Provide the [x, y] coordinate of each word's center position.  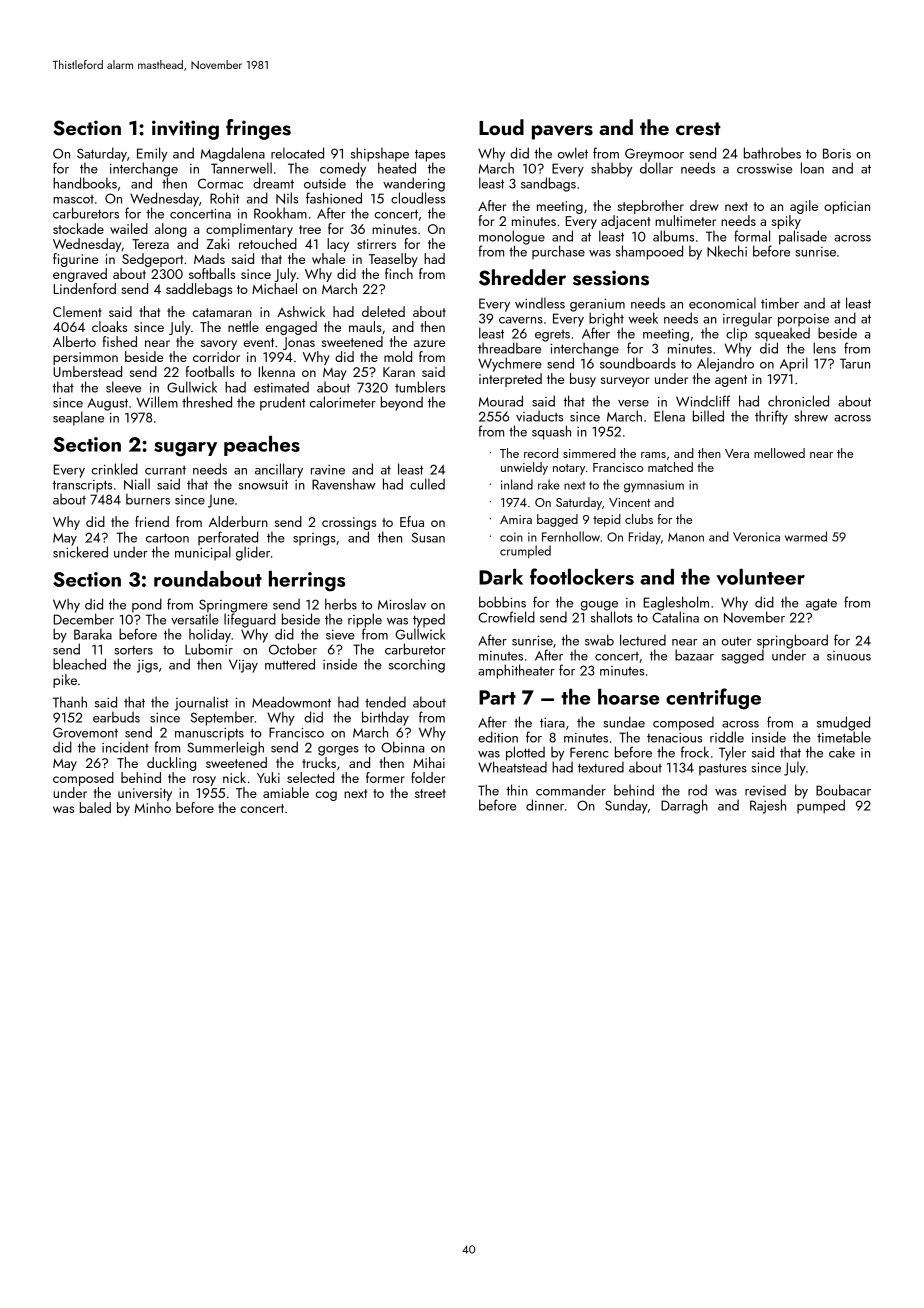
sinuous [849, 656]
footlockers [582, 576]
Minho [153, 807]
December [84, 619]
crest [698, 129]
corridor [216, 356]
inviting [185, 130]
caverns [521, 320]
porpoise [803, 320]
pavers [562, 132]
